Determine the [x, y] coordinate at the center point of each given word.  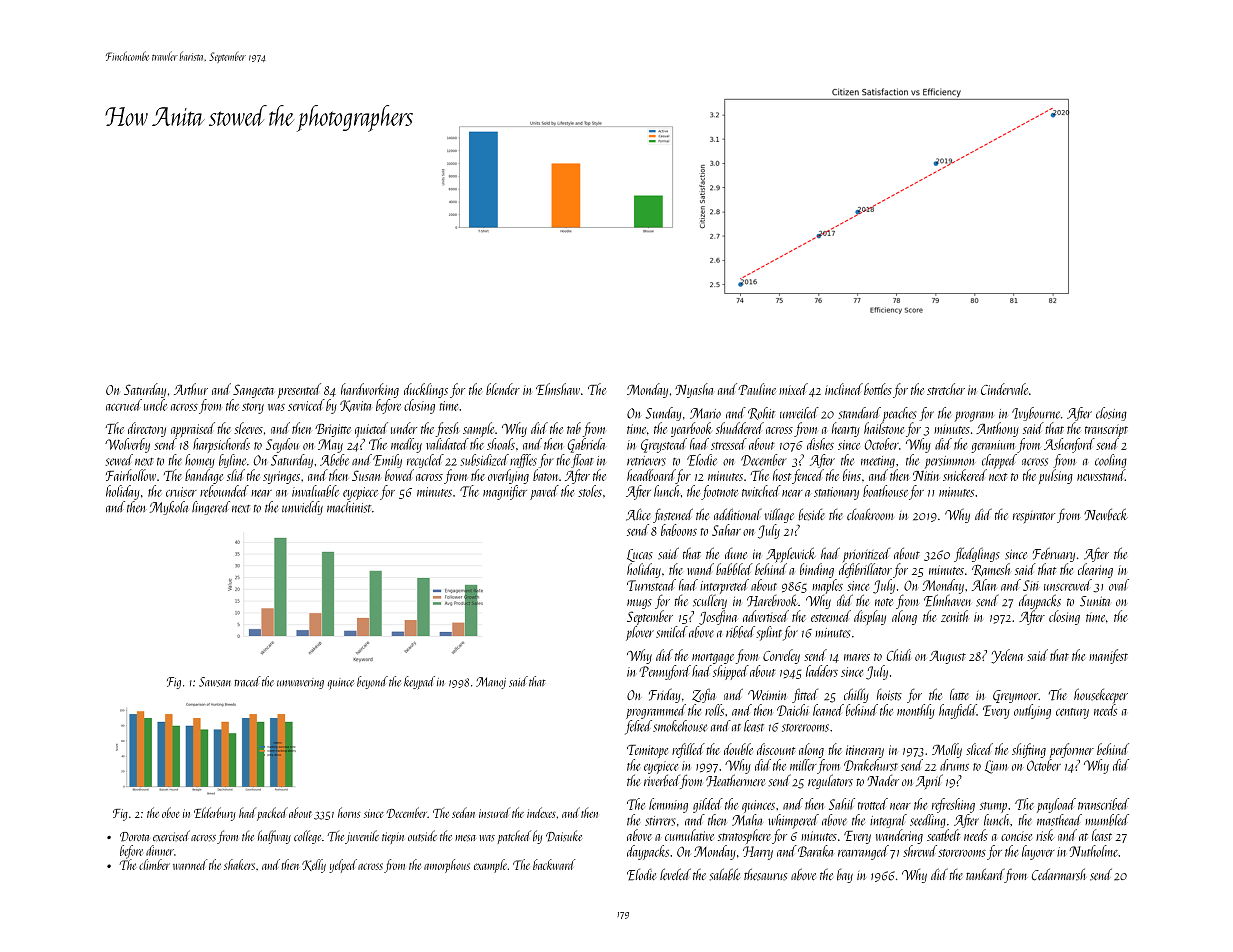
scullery [710, 601]
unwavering [300, 683]
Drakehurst [871, 765]
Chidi [899, 655]
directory [147, 429]
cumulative [689, 835]
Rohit [761, 413]
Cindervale [1004, 389]
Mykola [168, 508]
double [738, 749]
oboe [171, 812]
